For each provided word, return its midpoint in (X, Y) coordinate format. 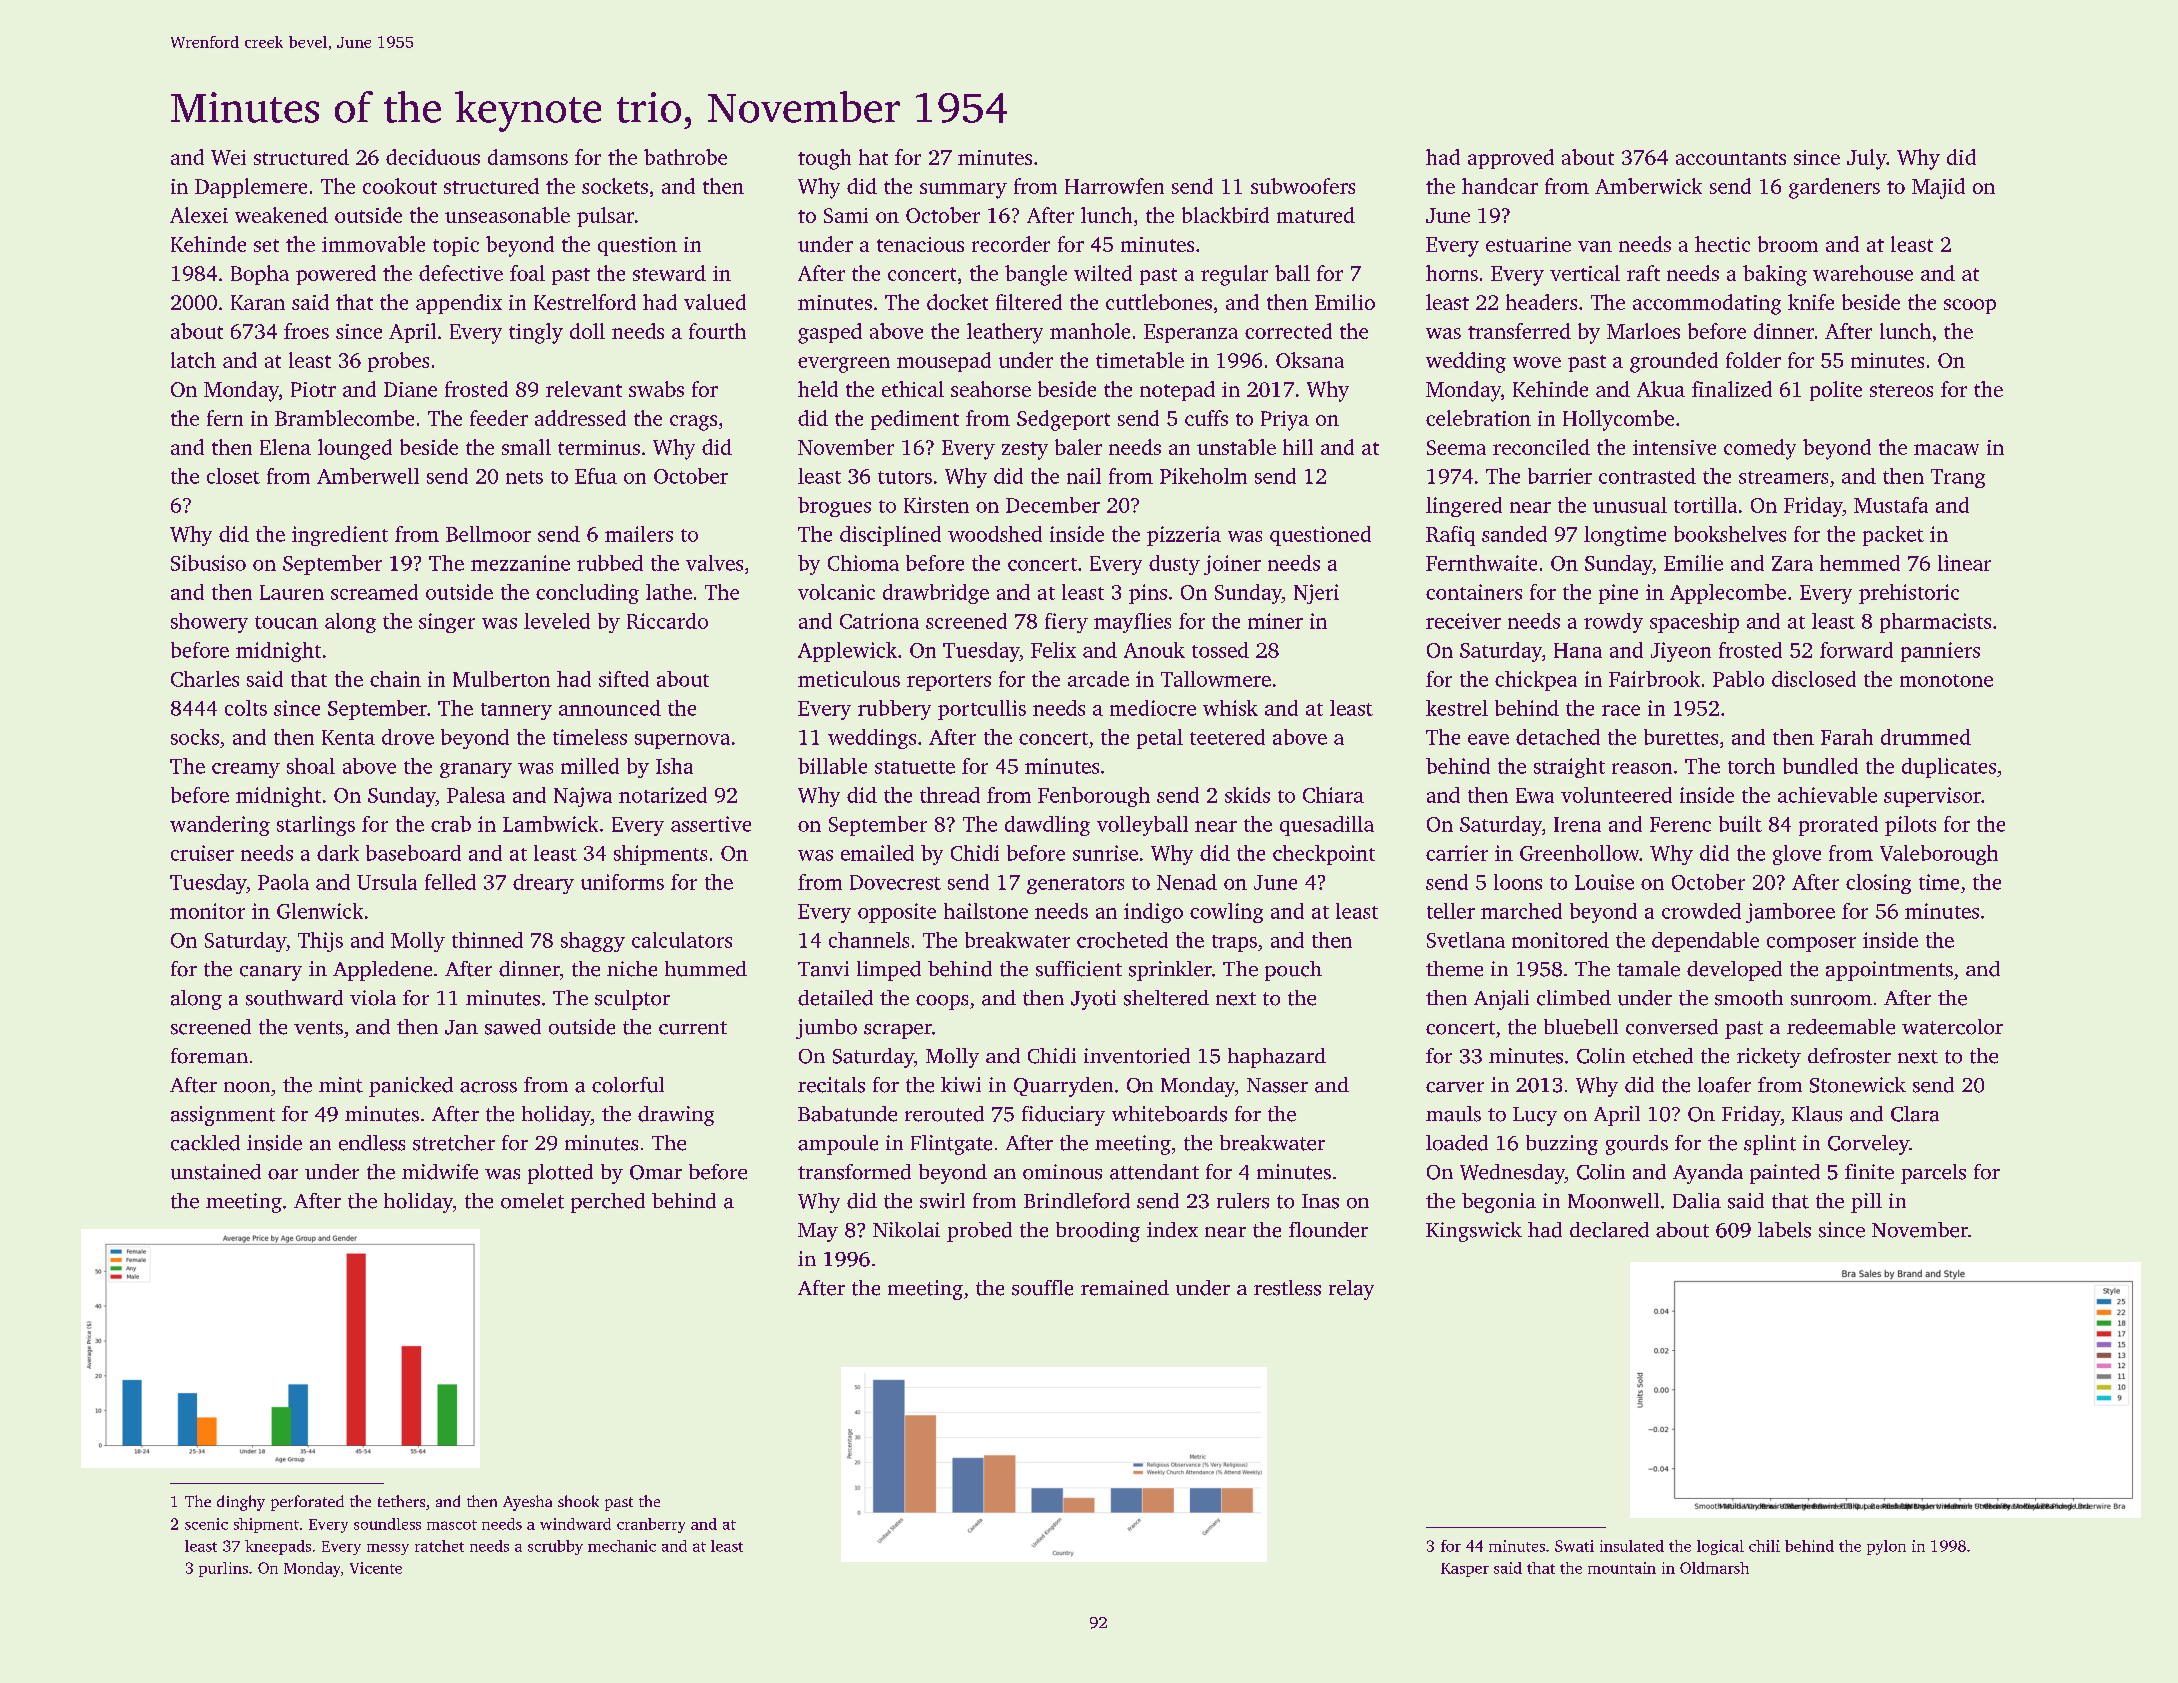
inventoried (1137, 1056)
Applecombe (1728, 594)
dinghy (241, 1503)
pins (1148, 594)
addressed (580, 418)
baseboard (413, 853)
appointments (1889, 971)
